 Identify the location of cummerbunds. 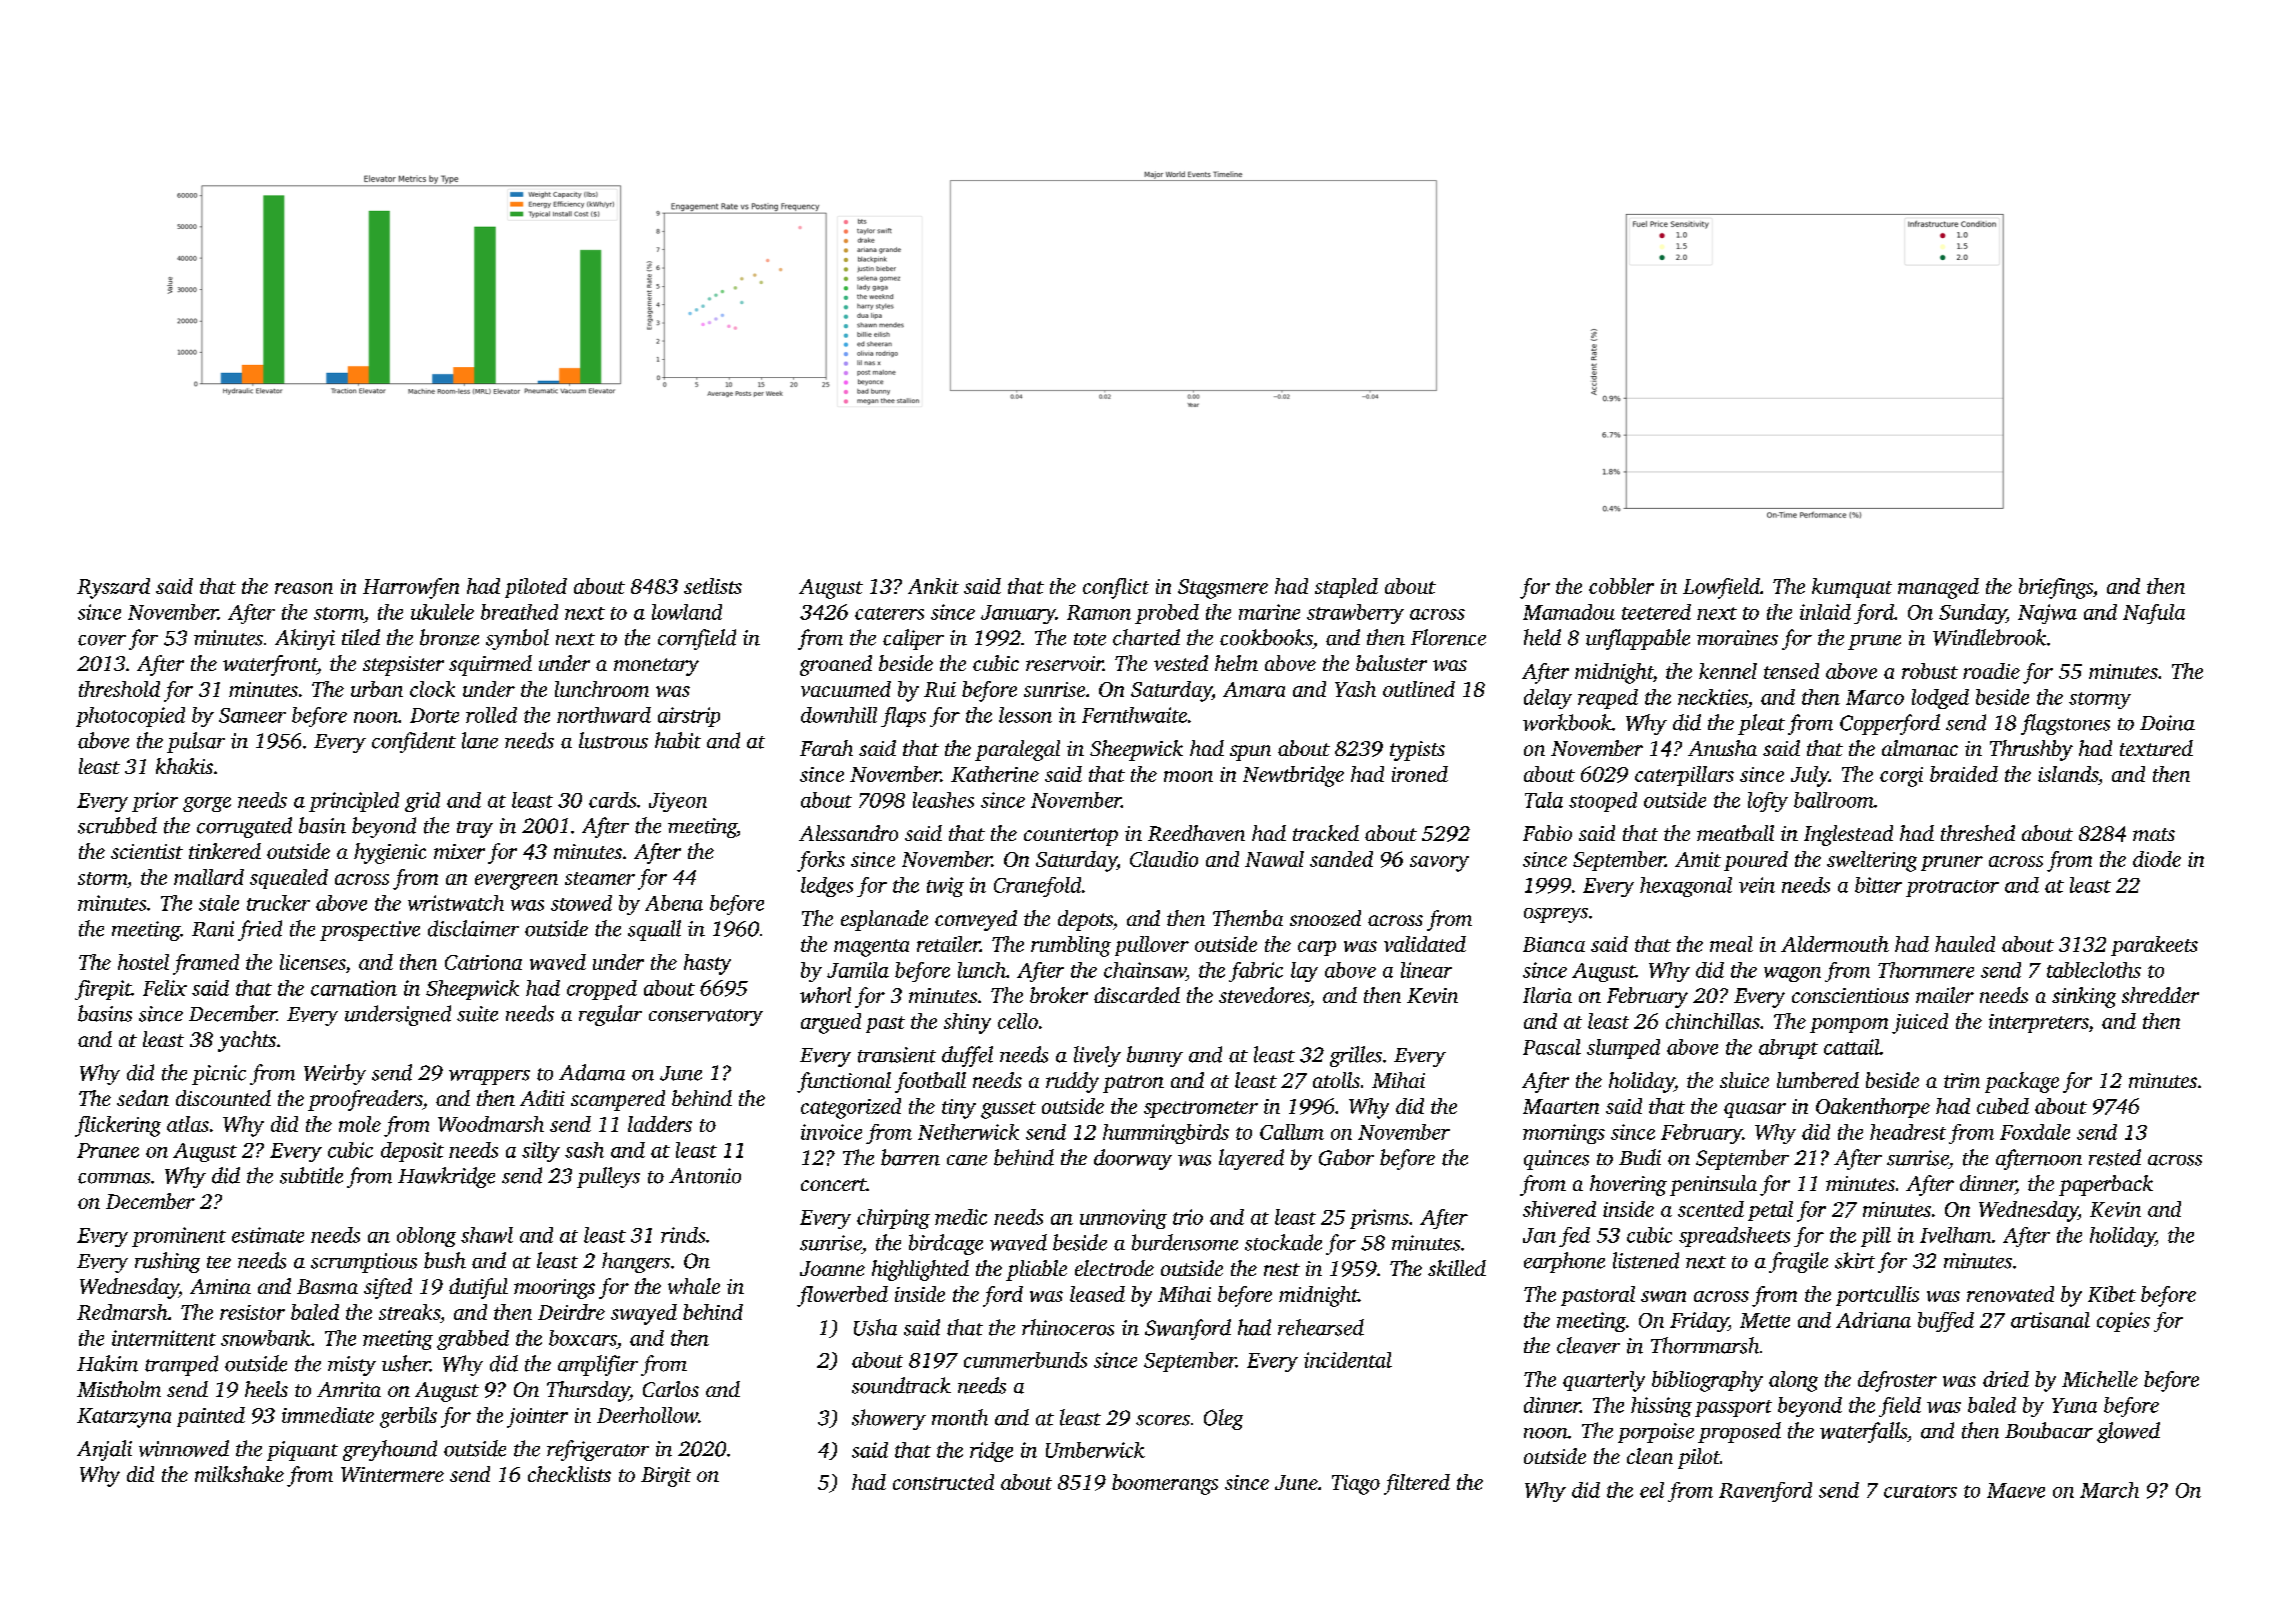
(1025, 1360).
